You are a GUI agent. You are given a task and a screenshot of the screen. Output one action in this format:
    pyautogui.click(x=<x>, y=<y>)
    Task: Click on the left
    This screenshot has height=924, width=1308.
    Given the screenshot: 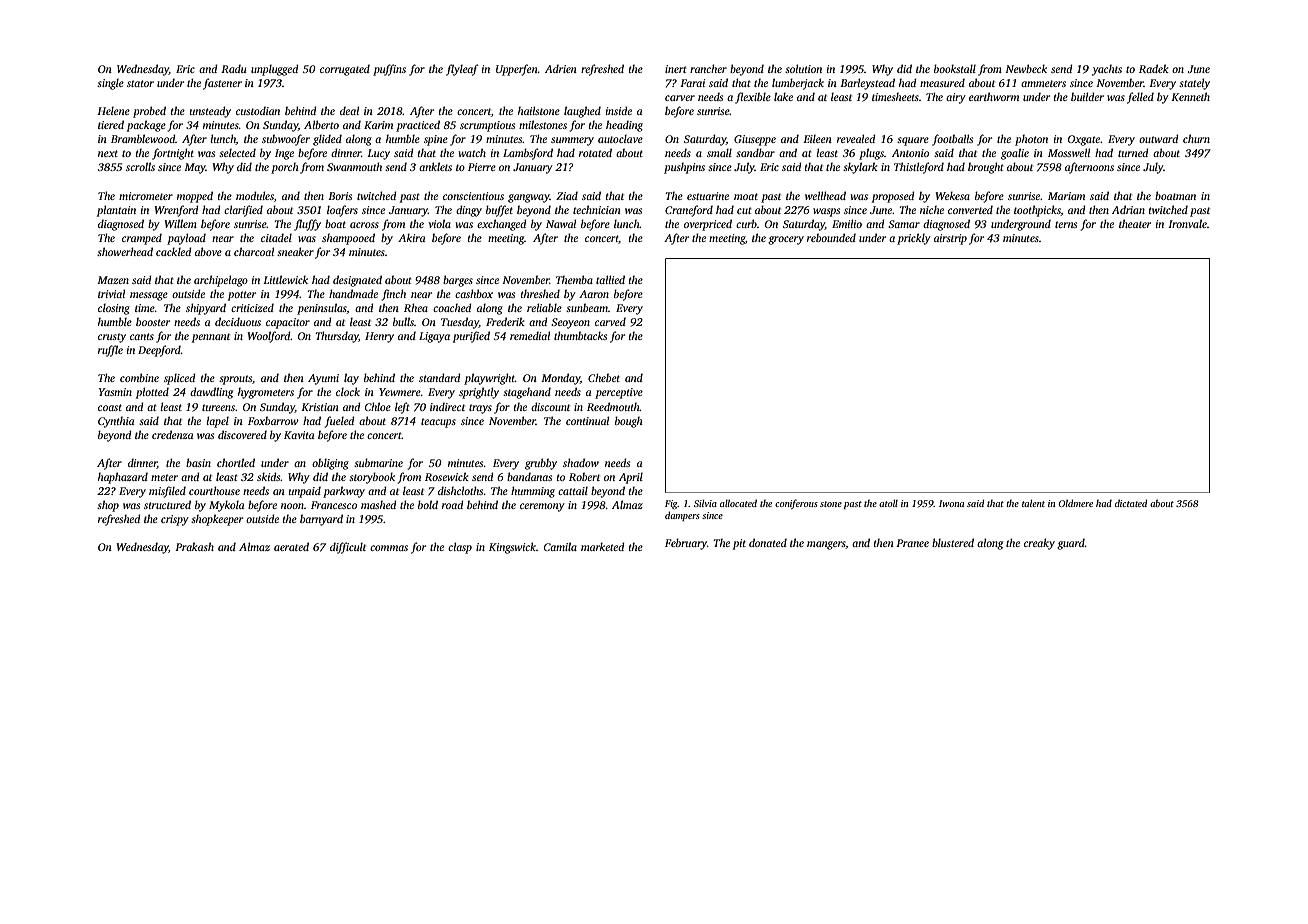 What is the action you would take?
    pyautogui.click(x=402, y=408)
